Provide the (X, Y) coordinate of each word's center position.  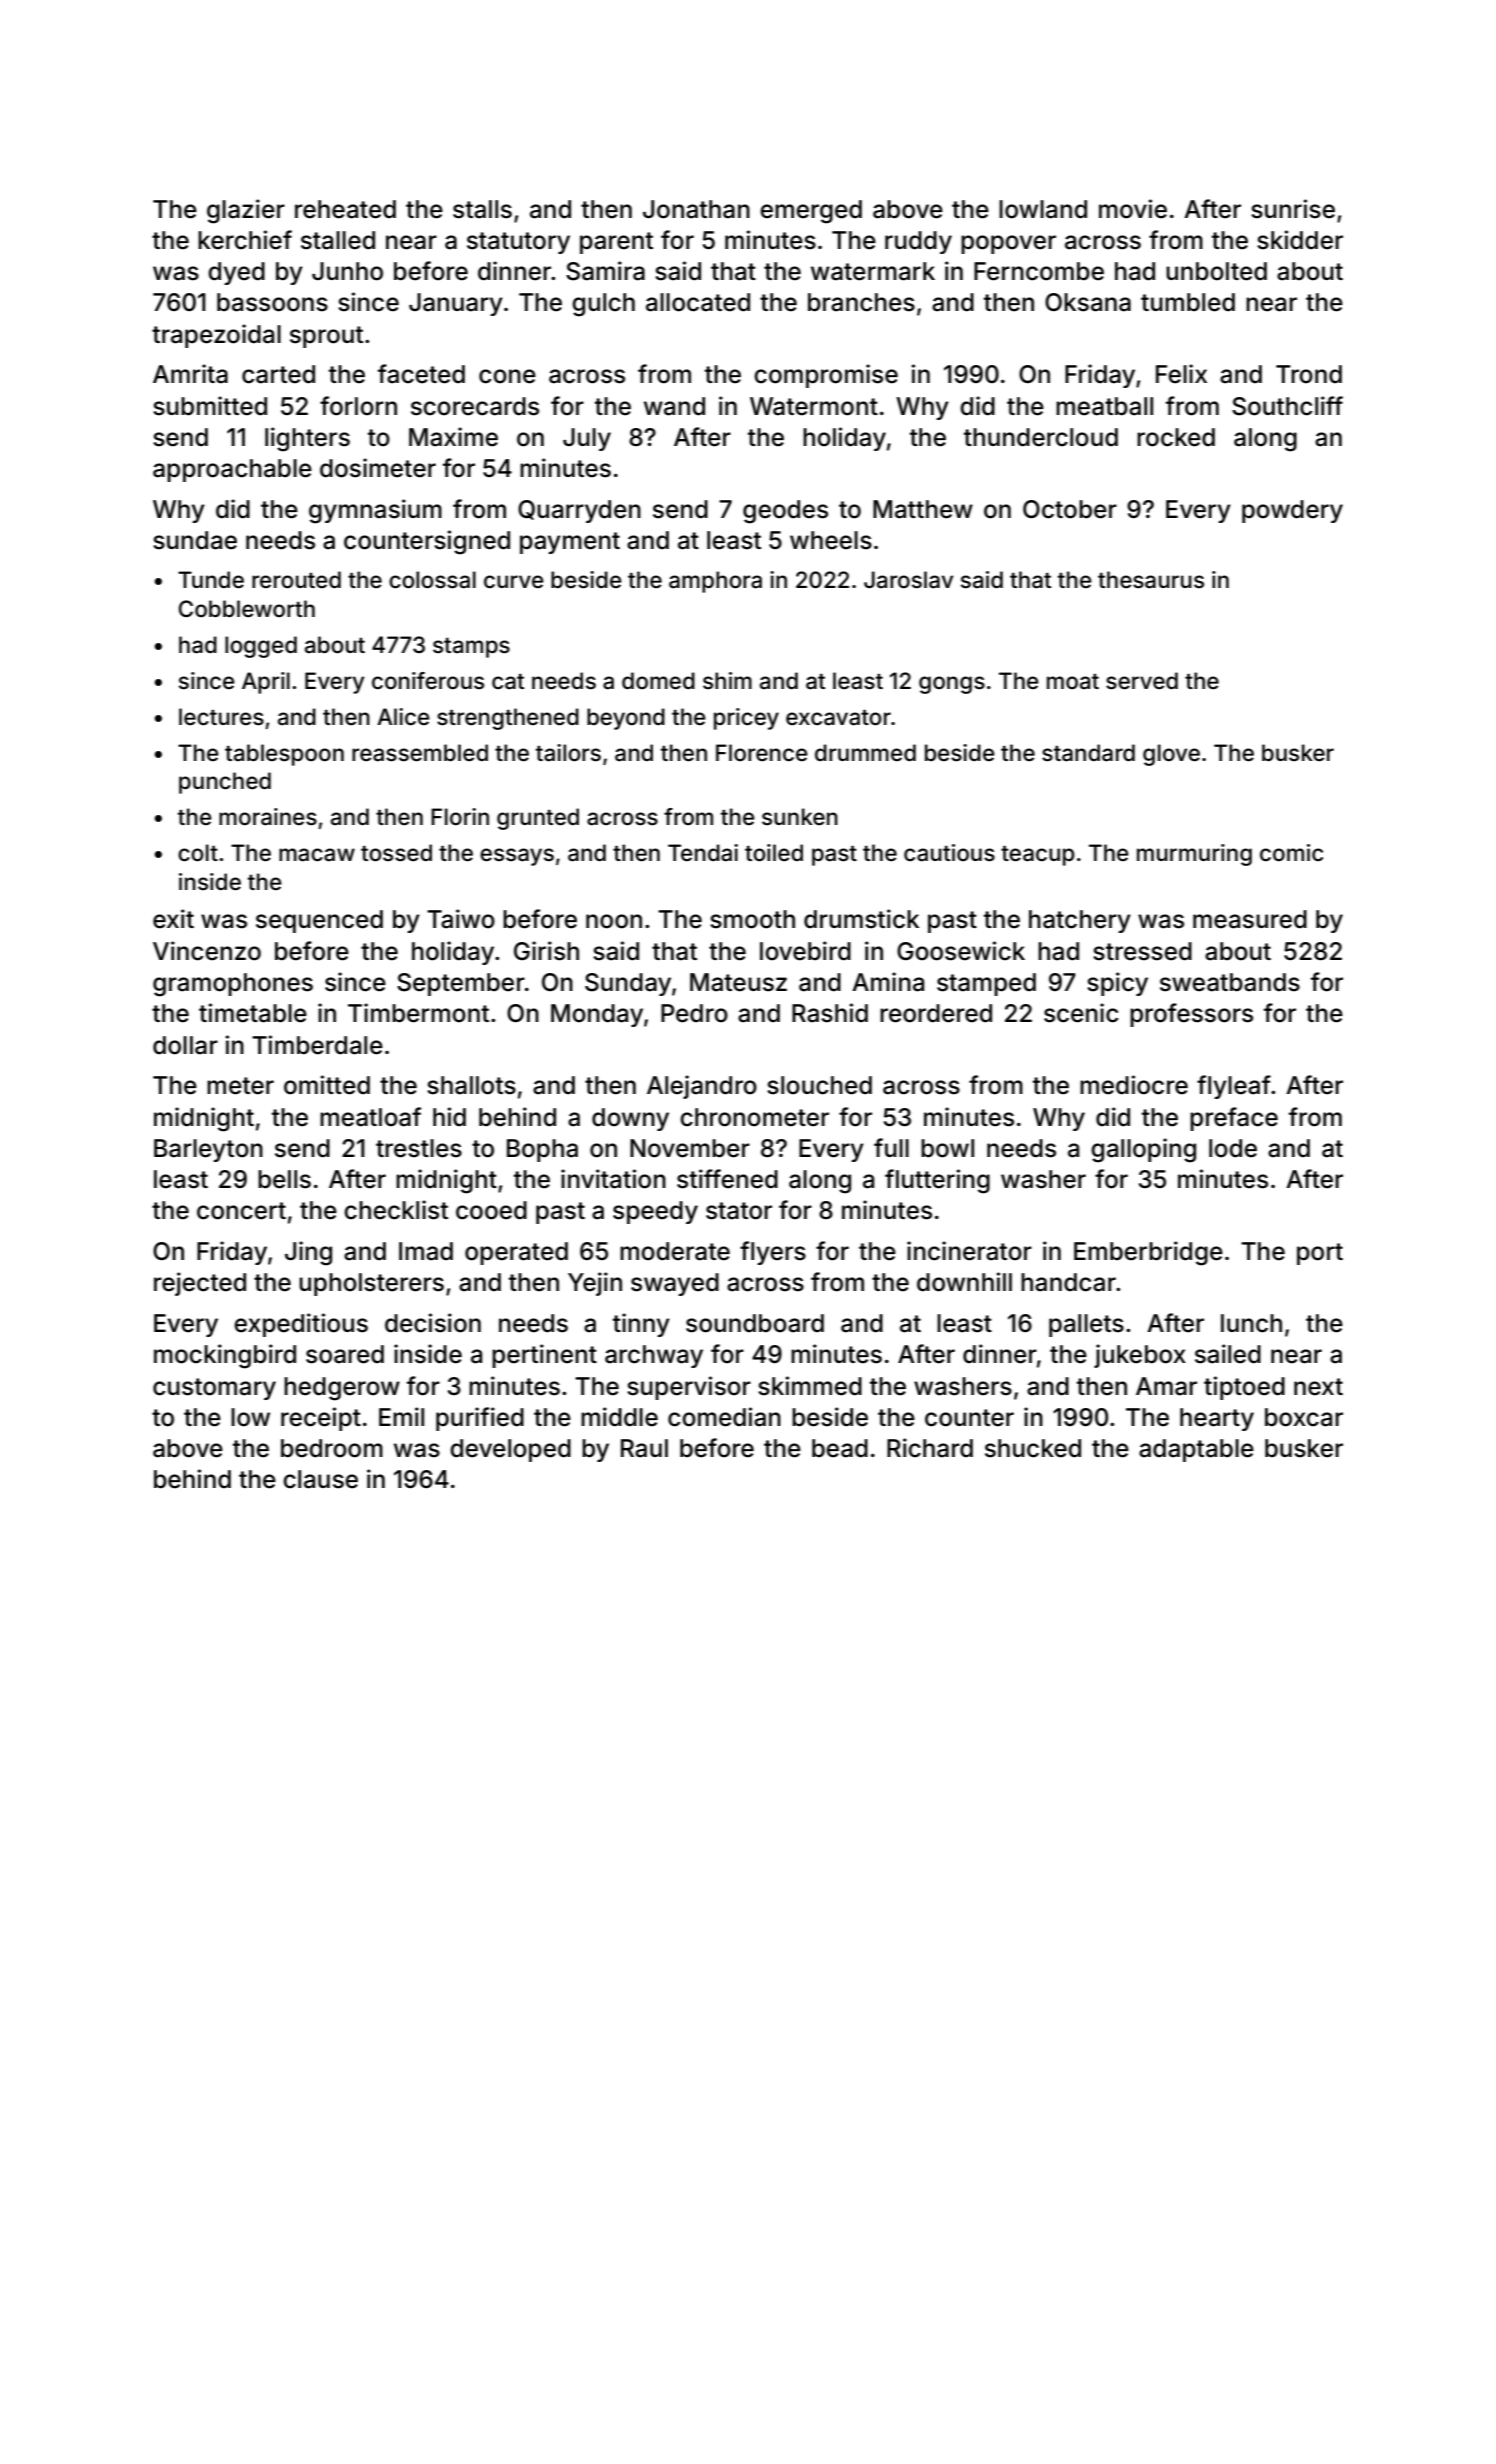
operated (516, 1253)
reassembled (420, 753)
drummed (865, 752)
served (1142, 681)
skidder (1300, 240)
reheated (345, 209)
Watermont (814, 406)
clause (320, 1479)
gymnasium (375, 511)
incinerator (969, 1251)
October (1070, 509)
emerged (811, 212)
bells (284, 1179)
